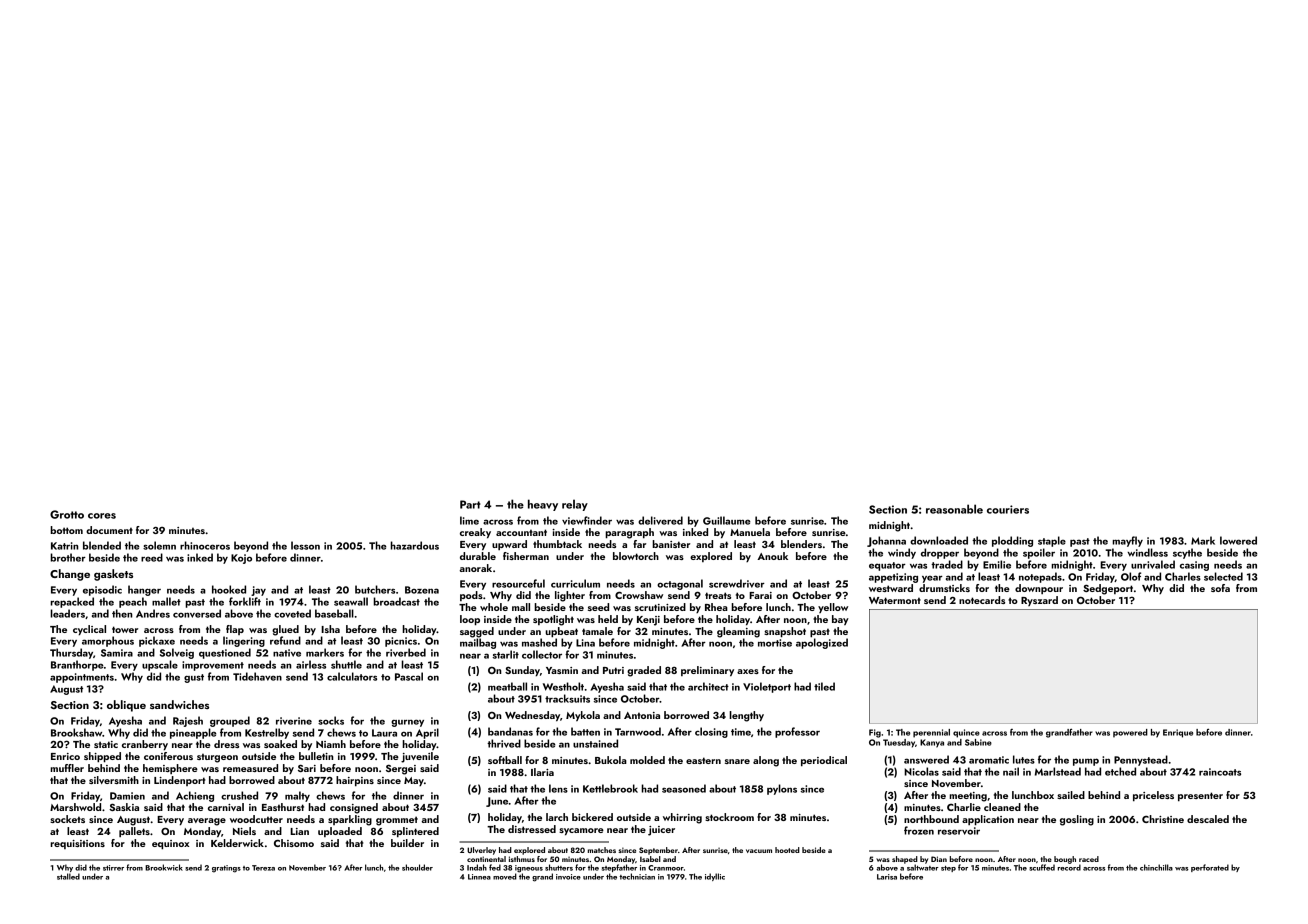 The image size is (1308, 924). Describe the element at coordinates (1238, 540) in the image. I see `lowered` at that location.
